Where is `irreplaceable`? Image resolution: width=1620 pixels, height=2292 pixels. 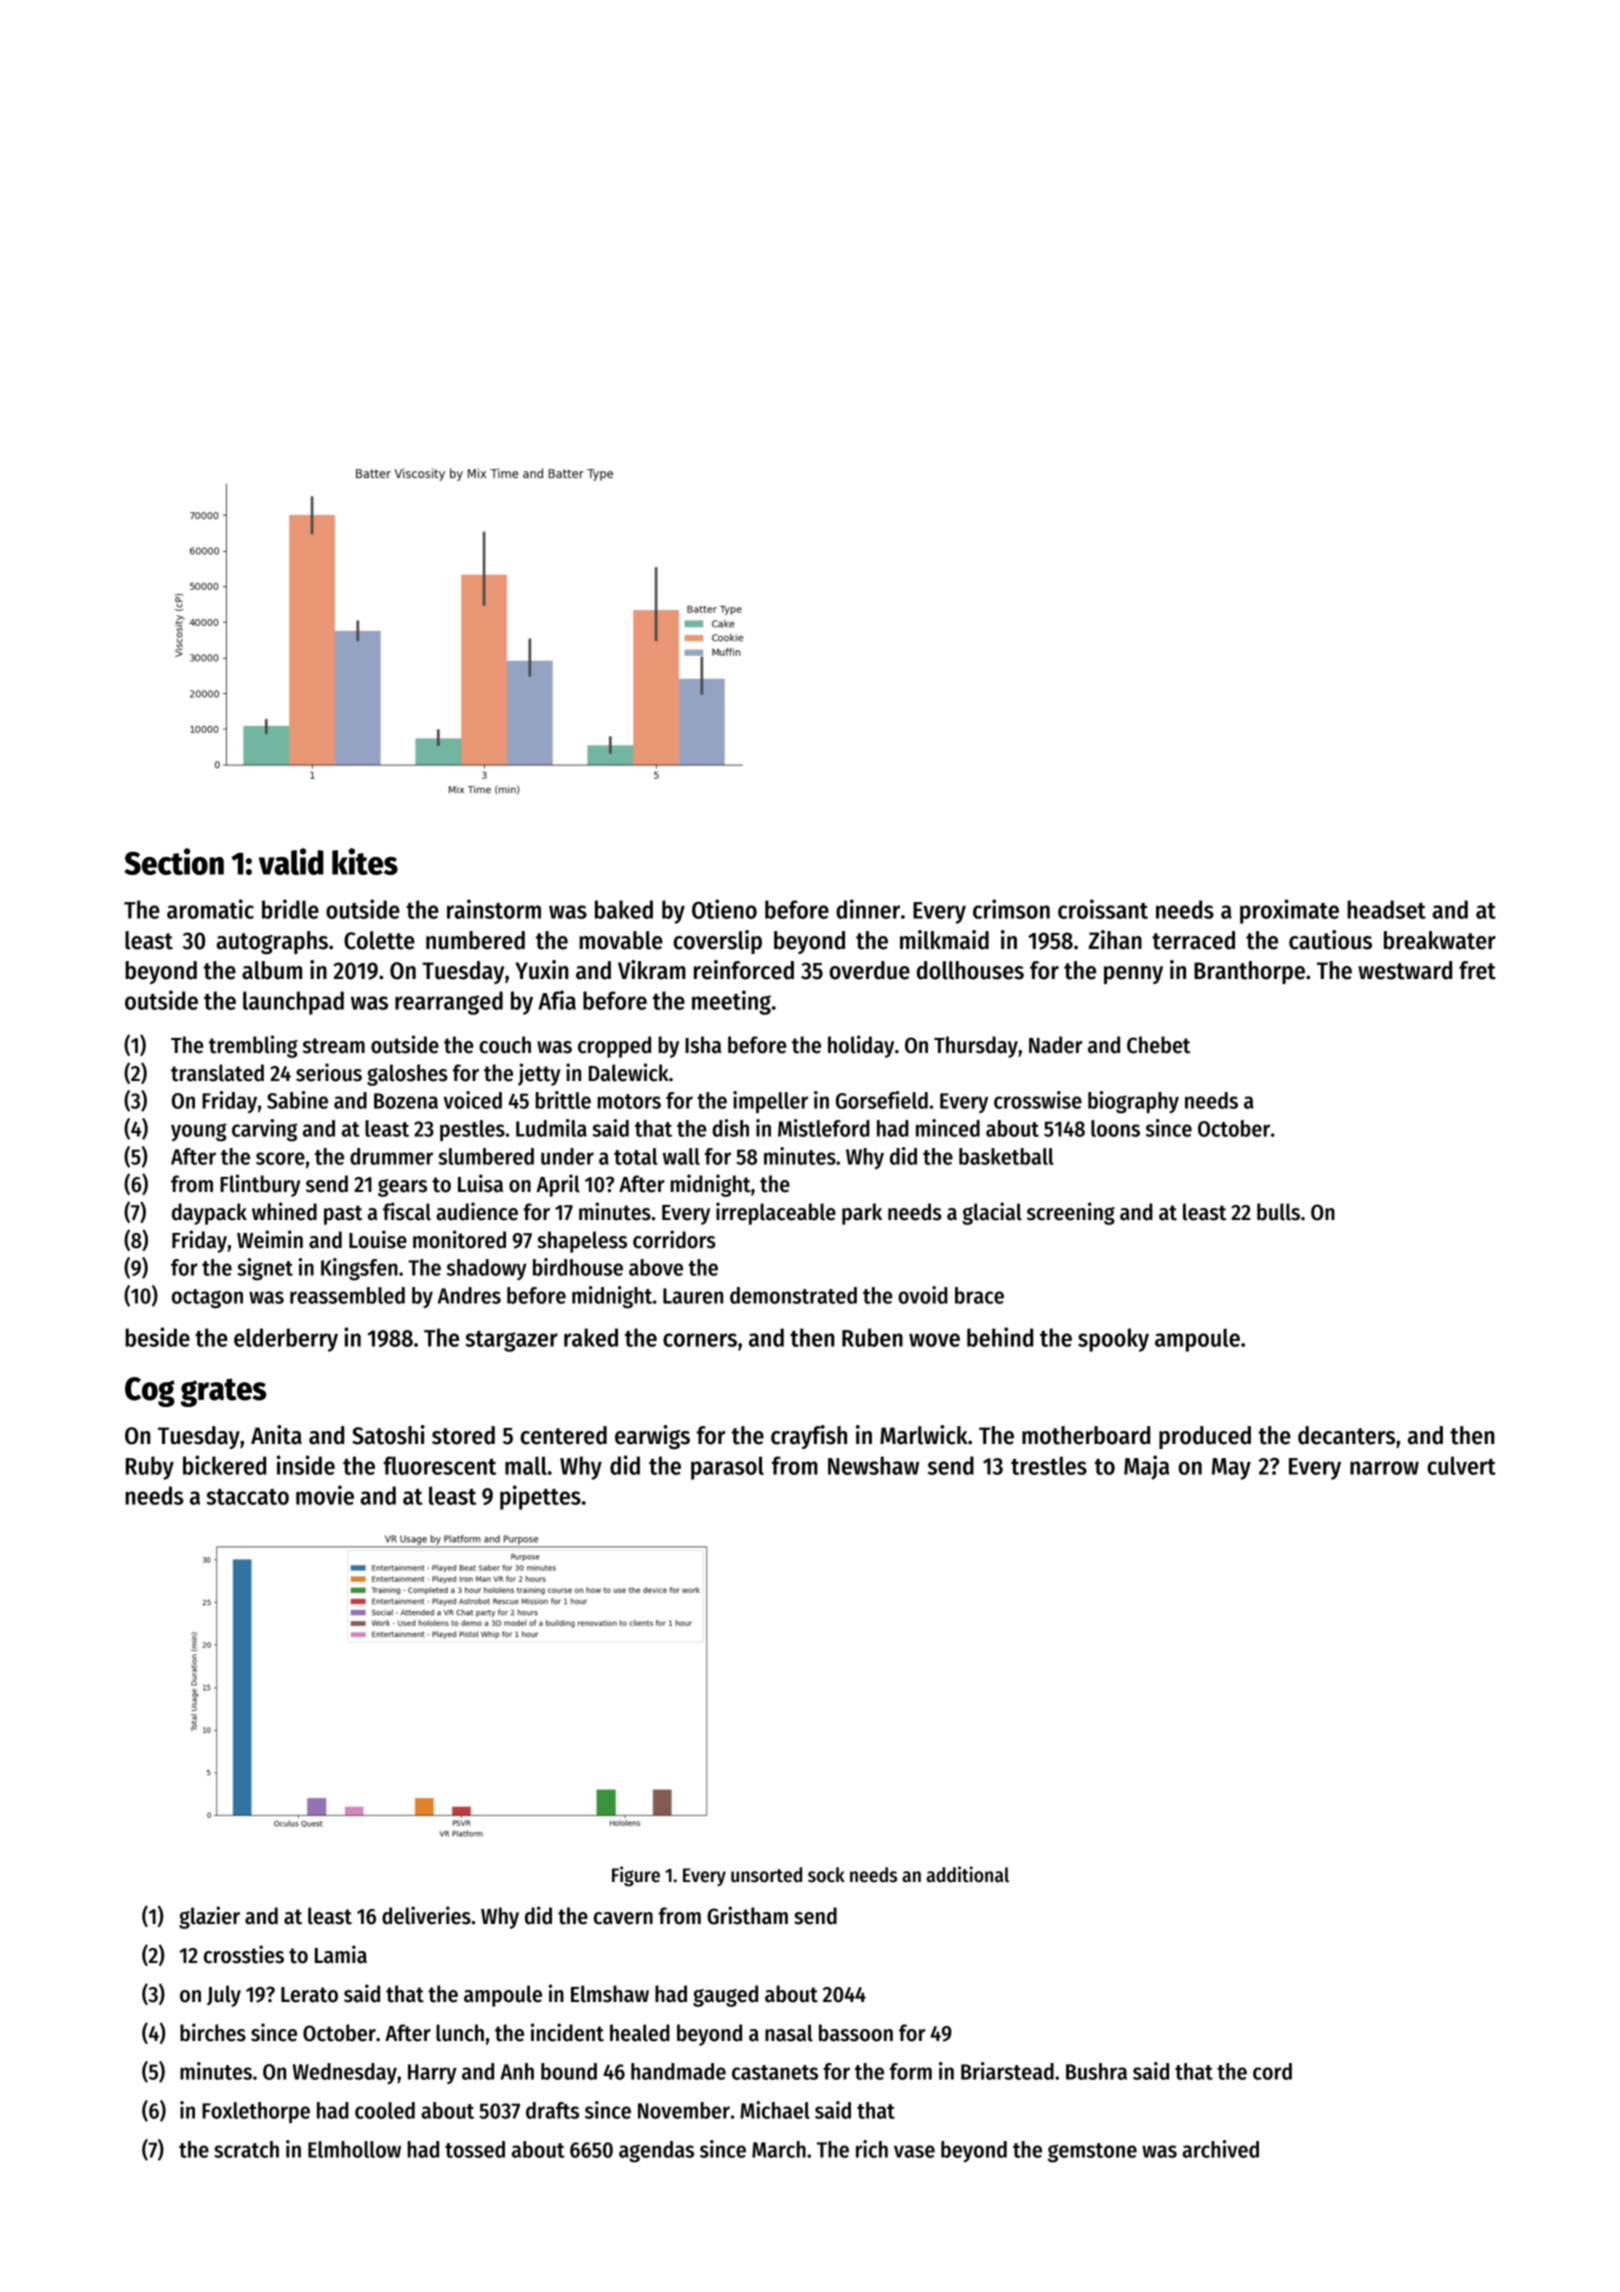 irreplaceable is located at coordinates (776, 1213).
